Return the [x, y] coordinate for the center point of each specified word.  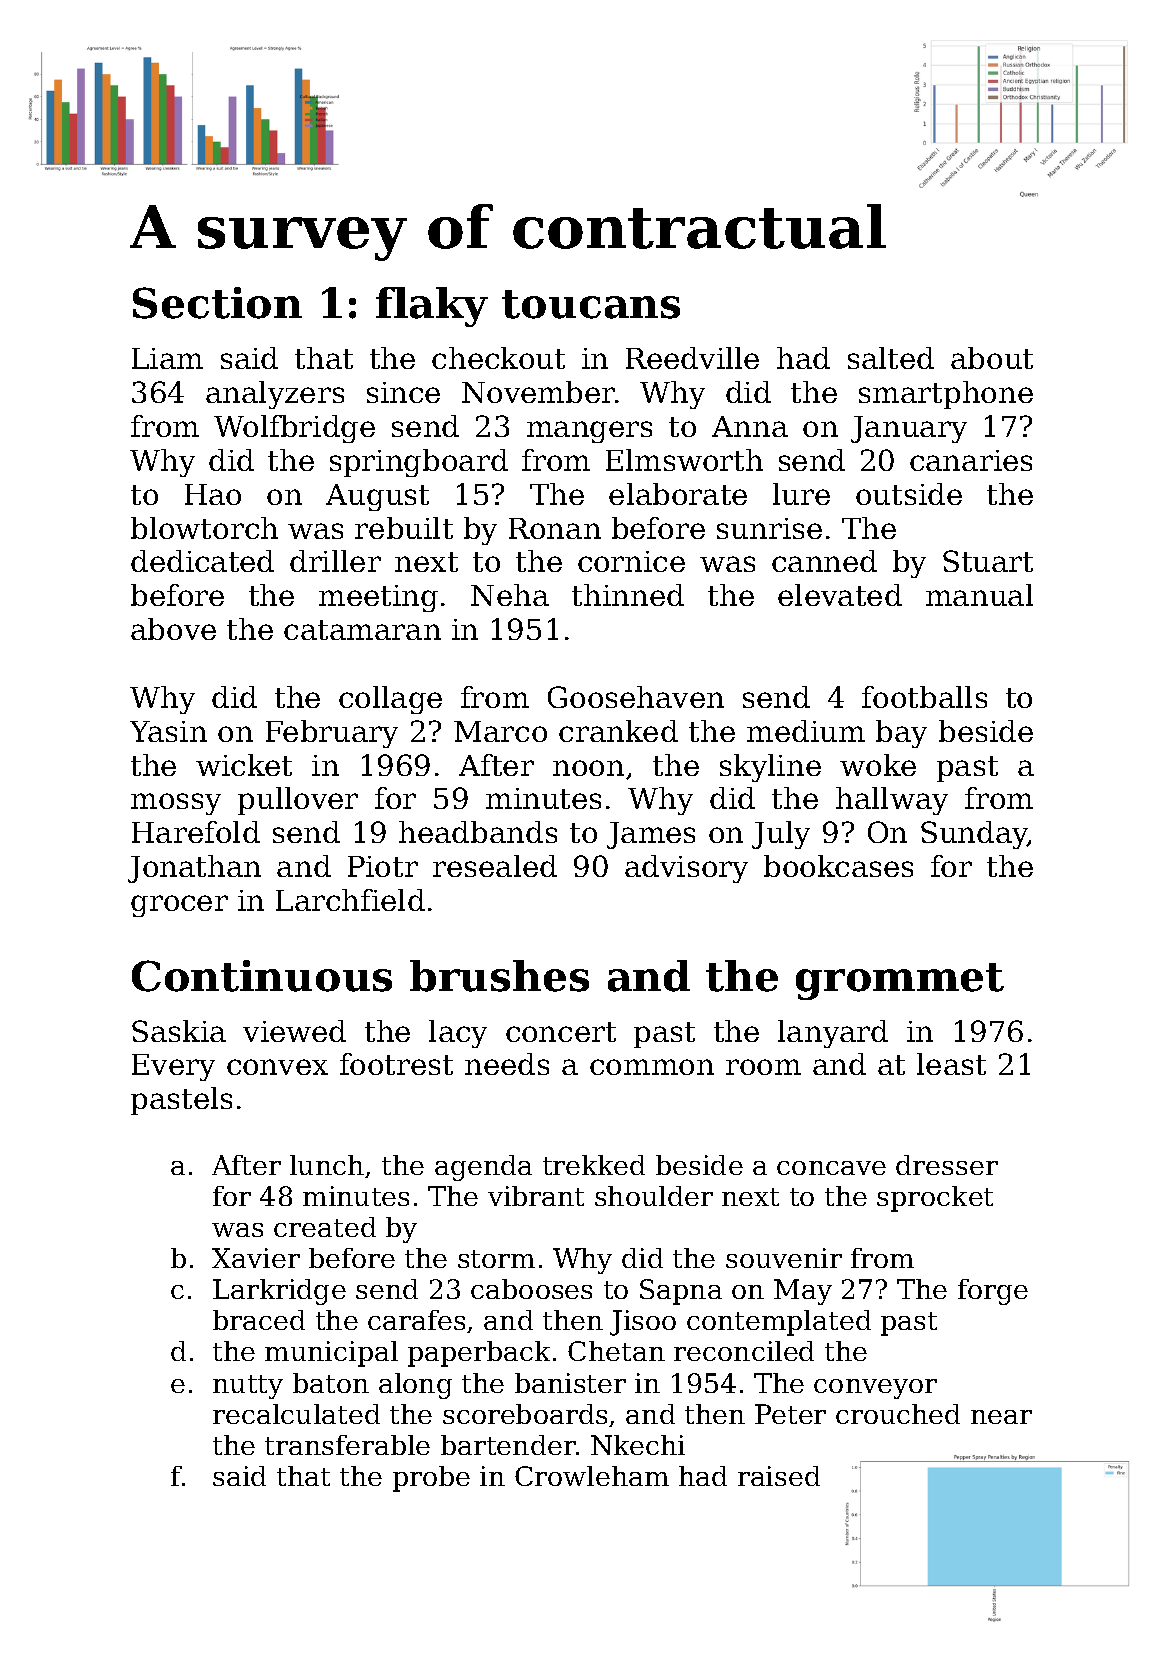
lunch [327, 1165]
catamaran [362, 630]
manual [979, 595]
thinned [628, 595]
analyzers [275, 395]
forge [993, 1292]
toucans [591, 304]
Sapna [681, 1292]
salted [891, 358]
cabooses [531, 1289]
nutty [248, 1387]
